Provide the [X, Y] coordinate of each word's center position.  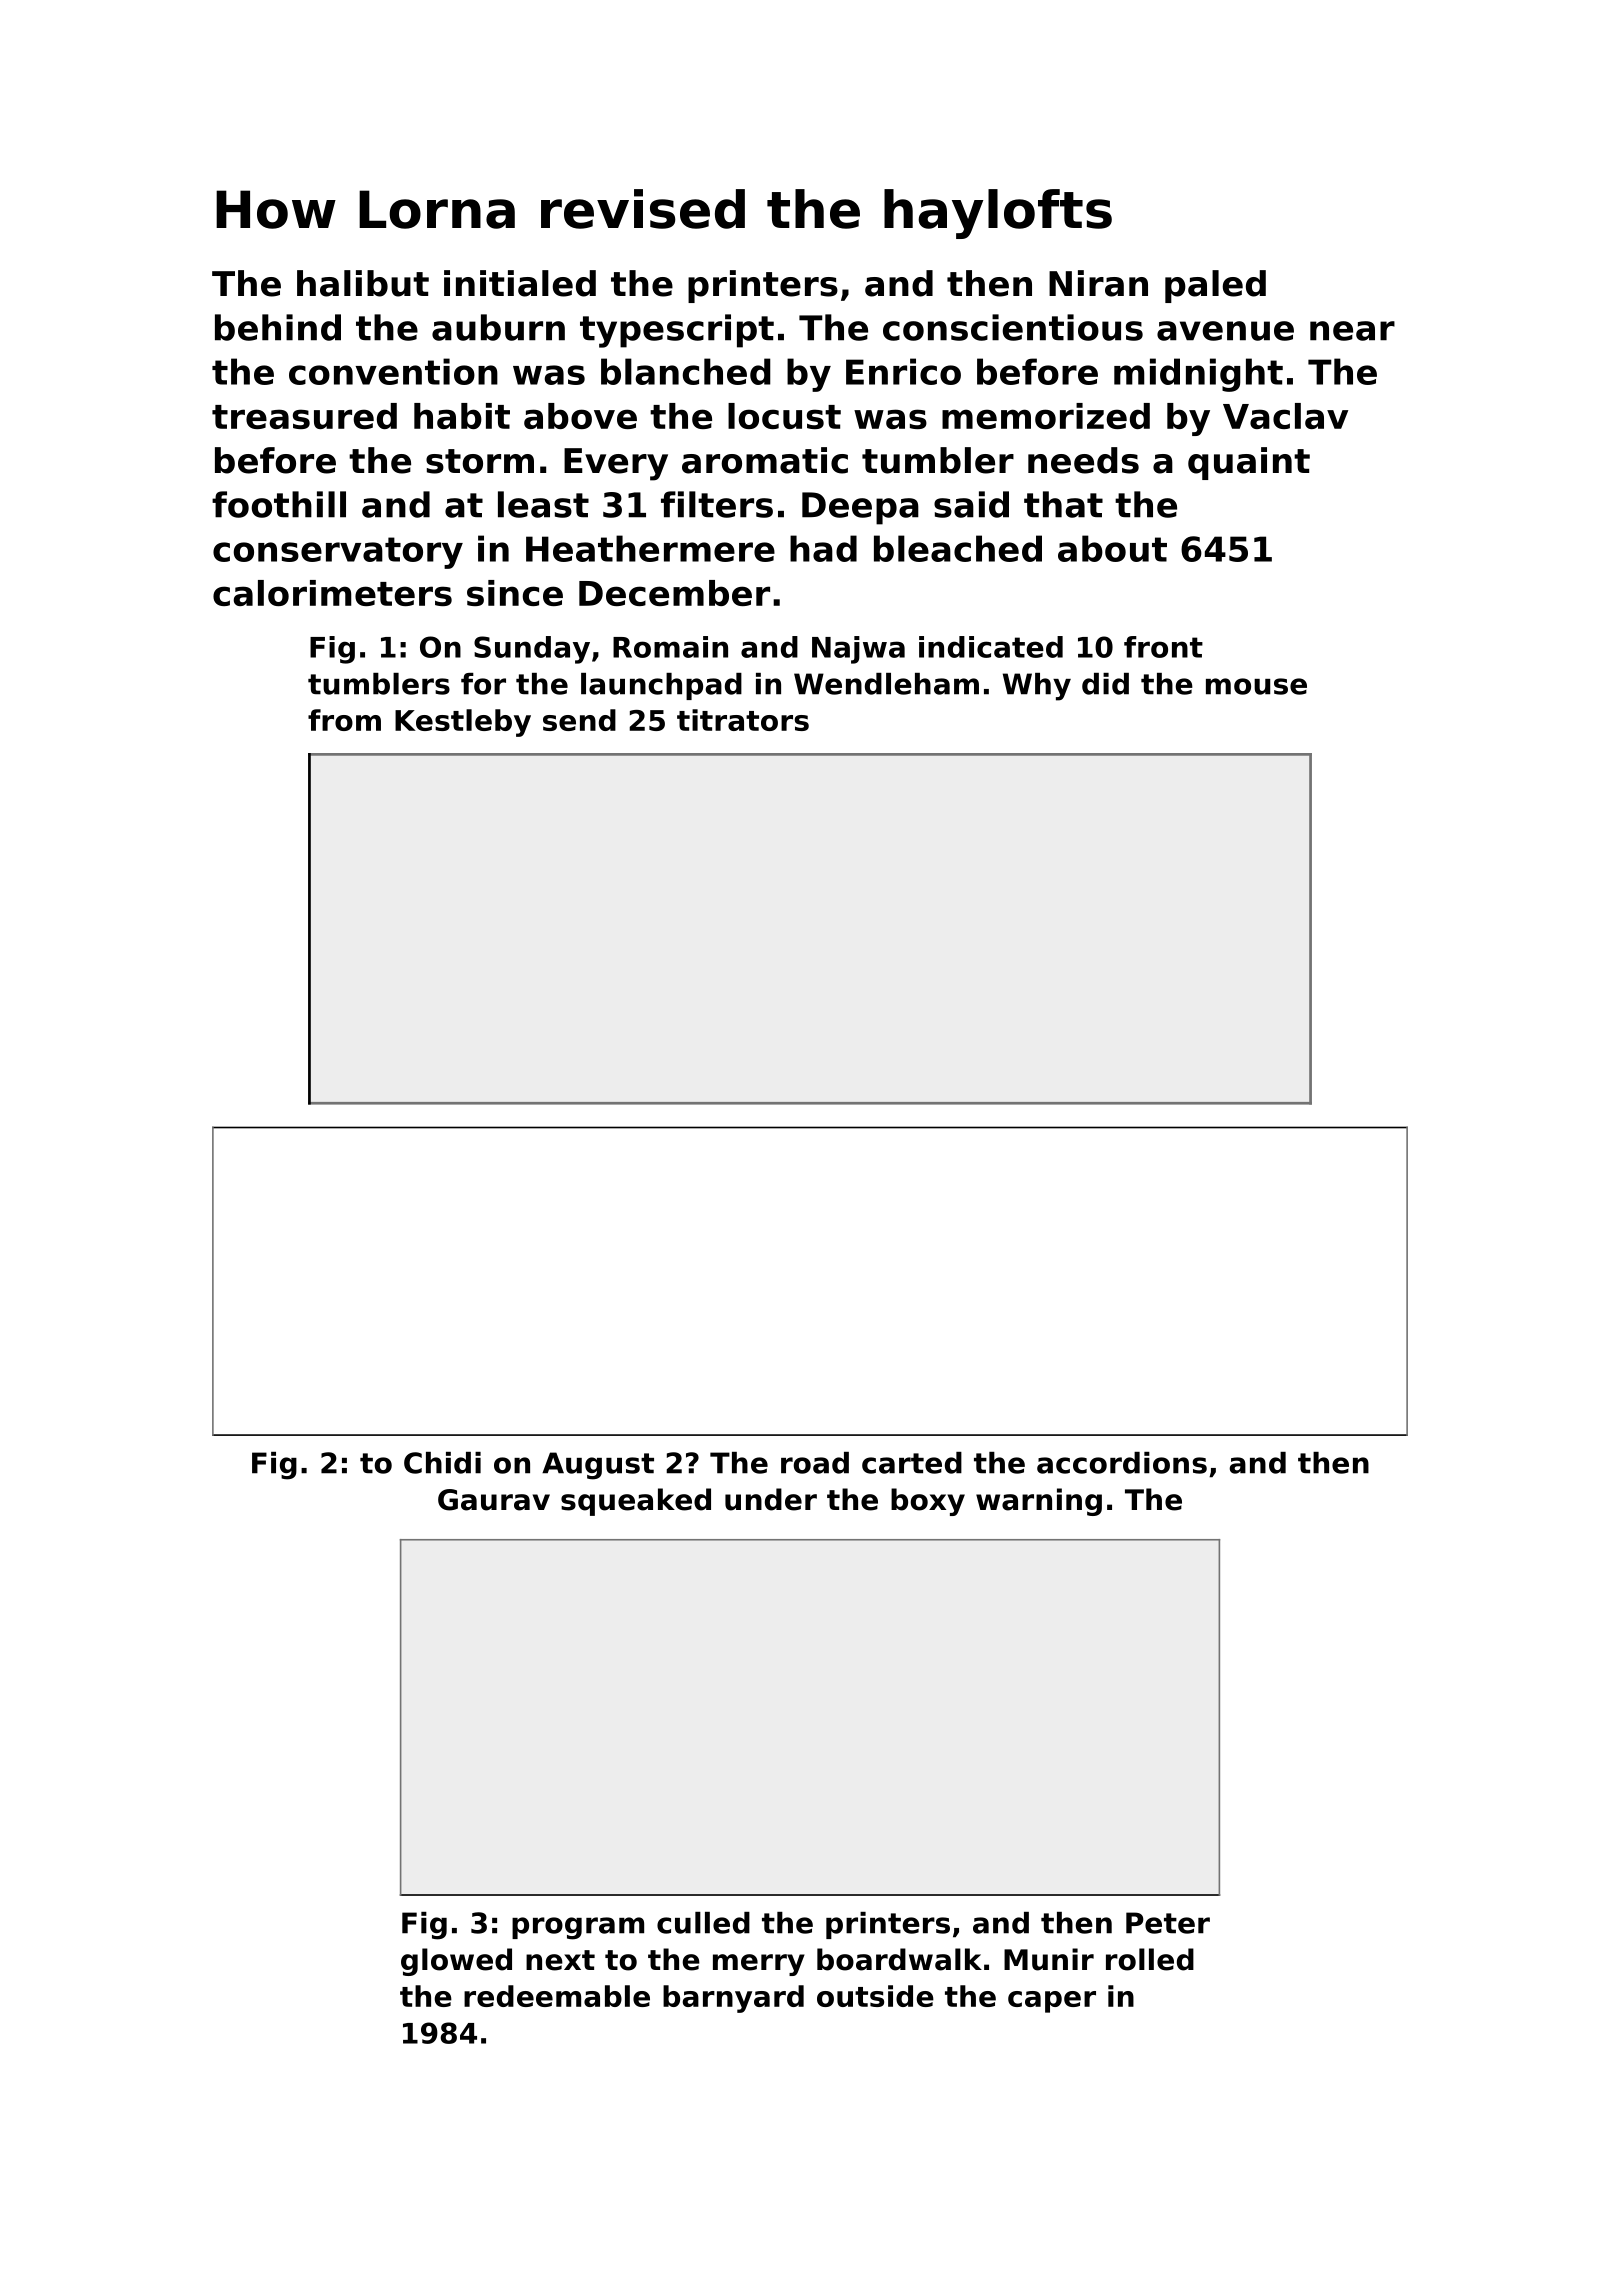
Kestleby [463, 723]
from [344, 720]
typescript [677, 331]
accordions [1122, 1463]
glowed [456, 1962]
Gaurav [494, 1500]
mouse [1256, 686]
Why [1037, 687]
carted [912, 1463]
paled [1215, 286]
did [1105, 684]
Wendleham [886, 684]
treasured [304, 416]
